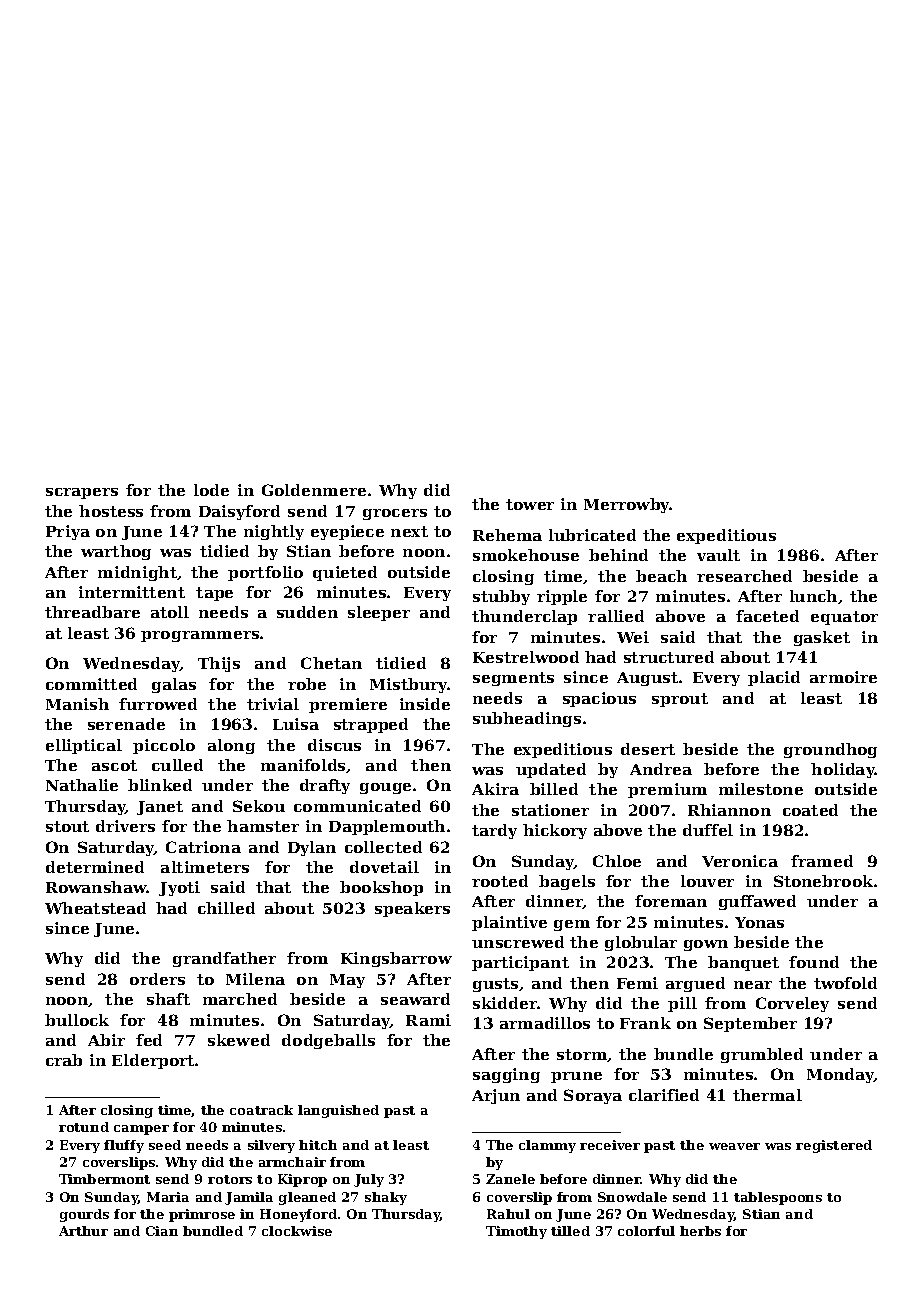 The image size is (924, 1308). I want to click on stout, so click(67, 826).
